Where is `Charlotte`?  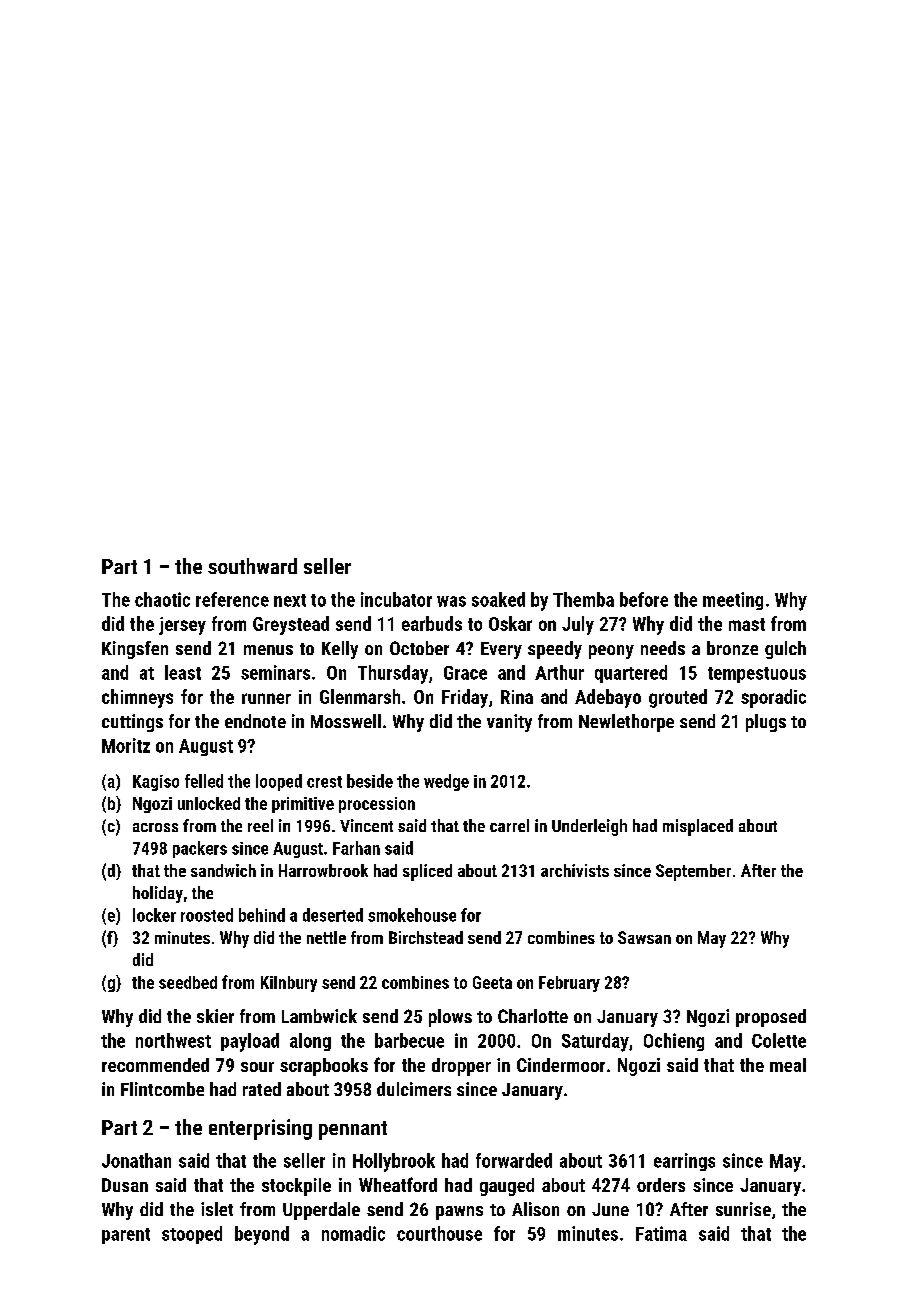 Charlotte is located at coordinates (533, 1016).
